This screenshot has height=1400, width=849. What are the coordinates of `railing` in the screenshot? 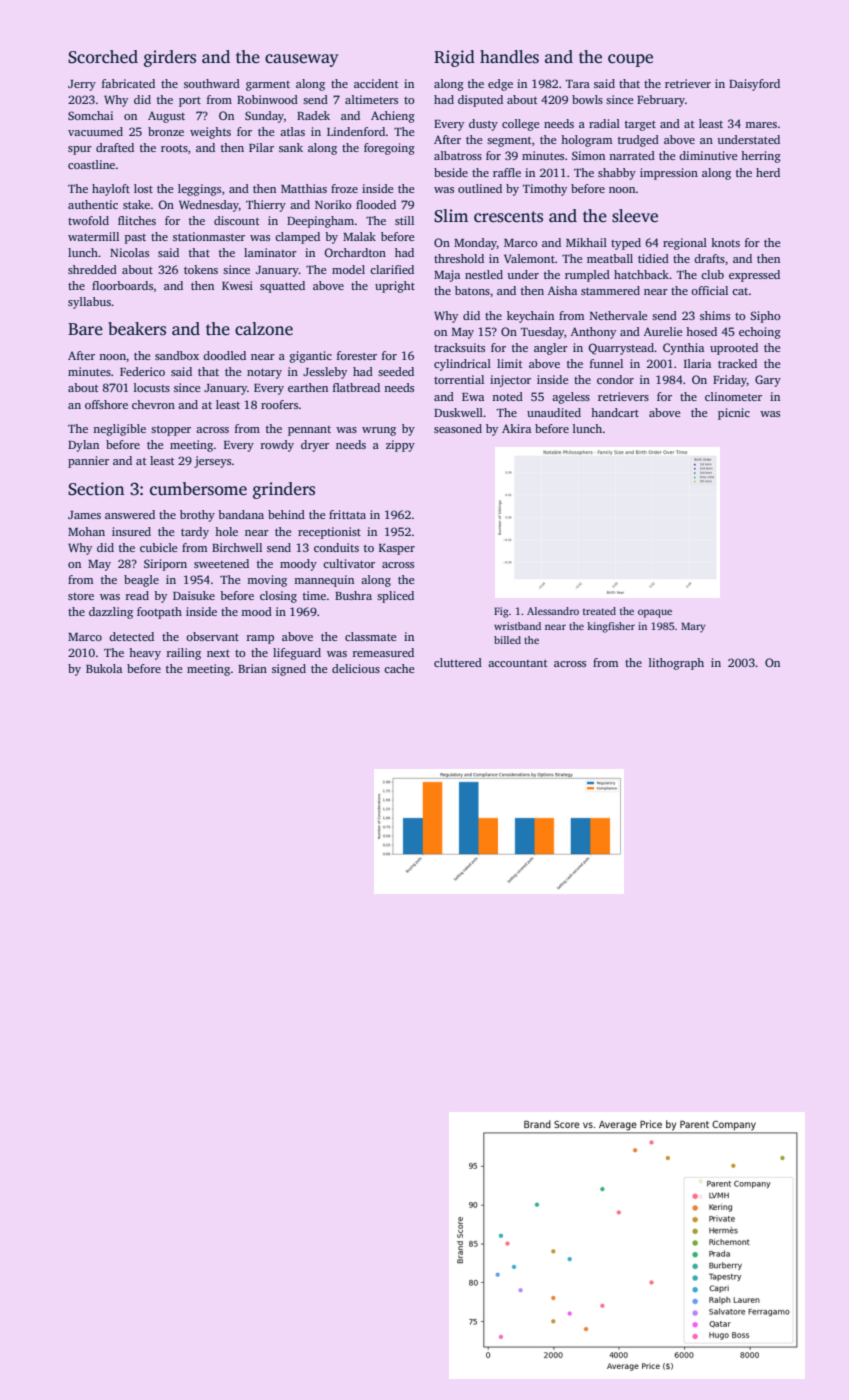 It's located at (184, 654).
